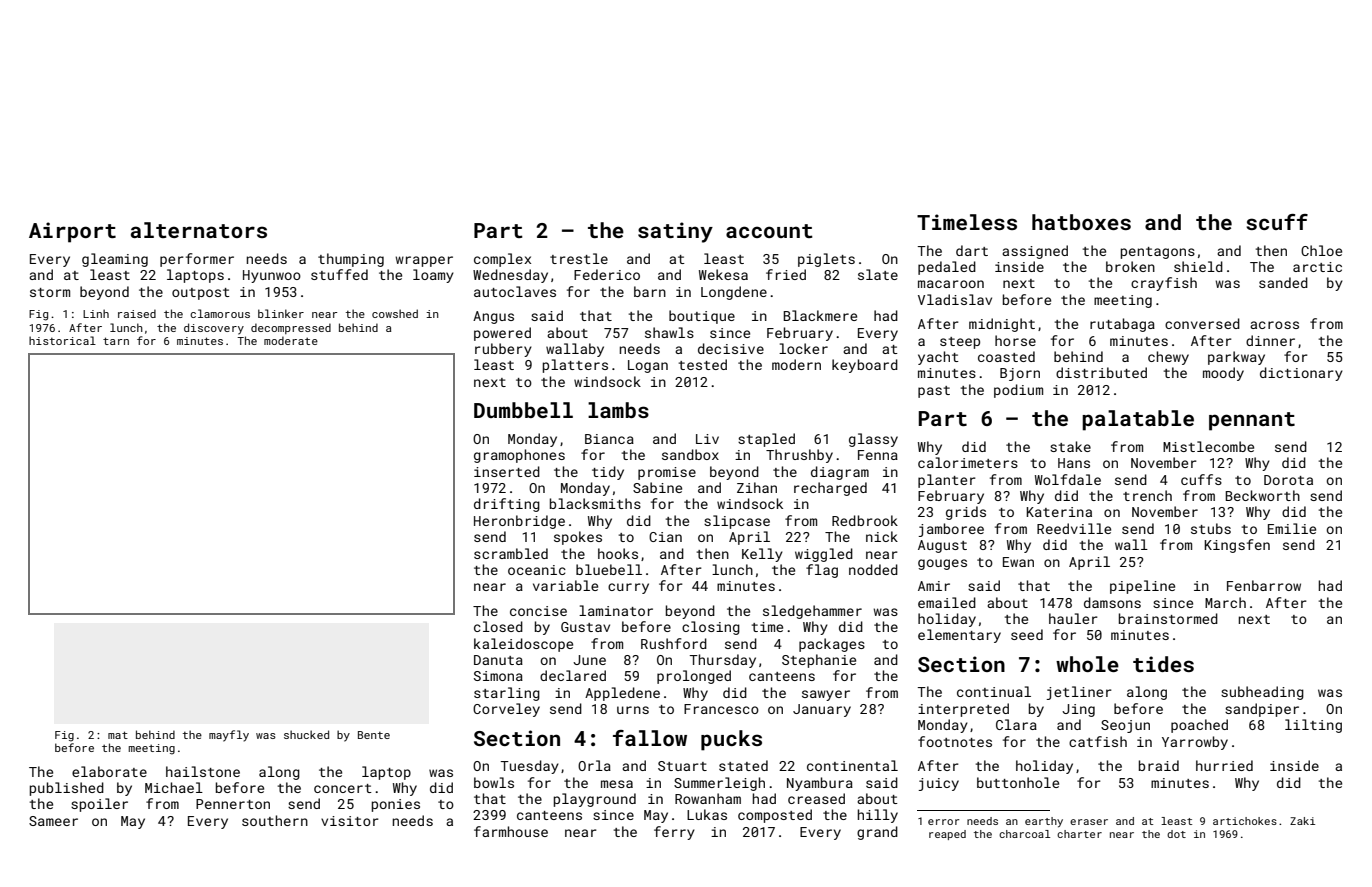  What do you see at coordinates (498, 660) in the screenshot?
I see `Danuta` at bounding box center [498, 660].
